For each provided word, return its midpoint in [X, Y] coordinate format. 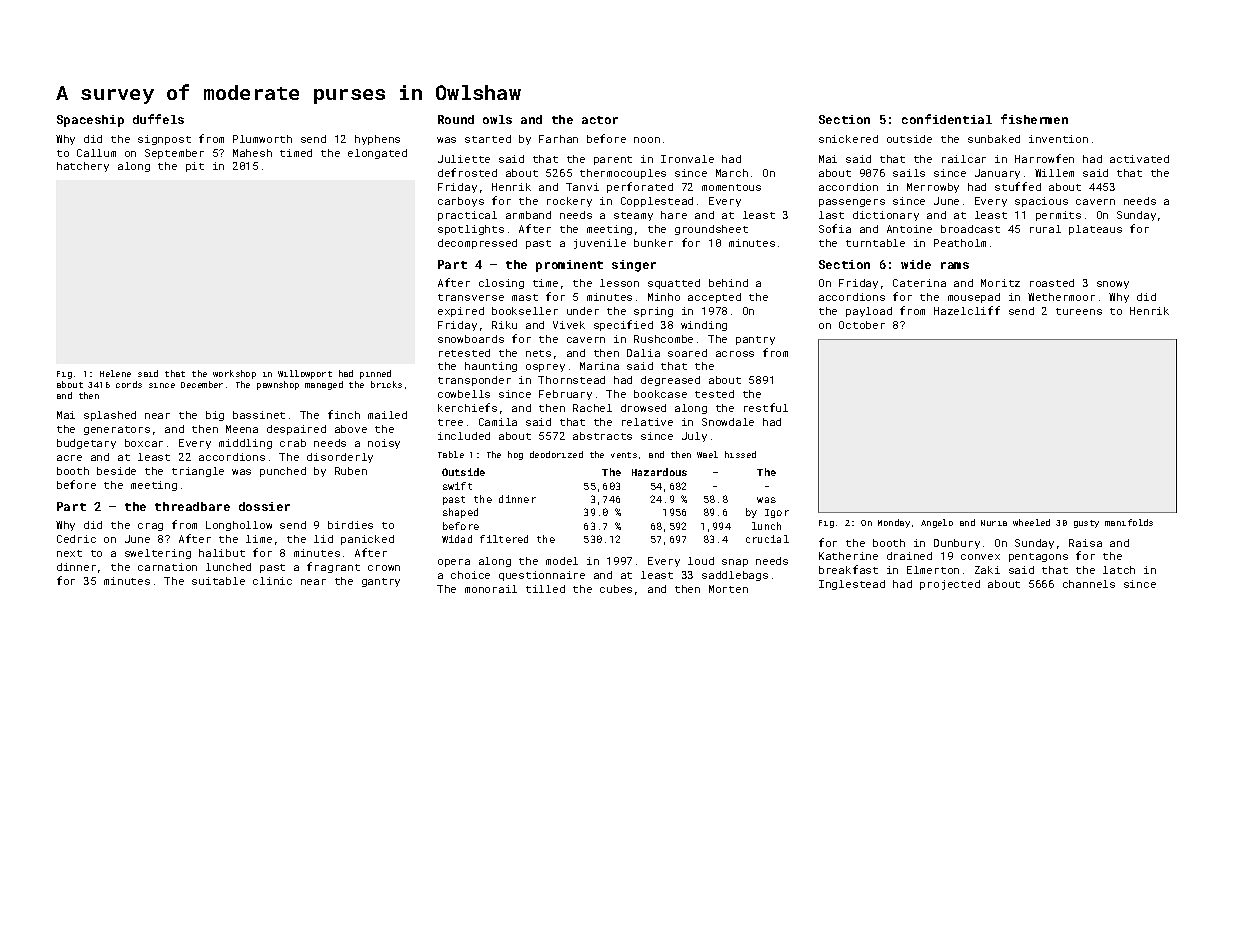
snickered [848, 139]
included [464, 436]
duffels [158, 119]
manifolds [1129, 522]
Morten [728, 589]
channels [1089, 584]
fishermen [1034, 119]
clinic [272, 581]
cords [129, 384]
